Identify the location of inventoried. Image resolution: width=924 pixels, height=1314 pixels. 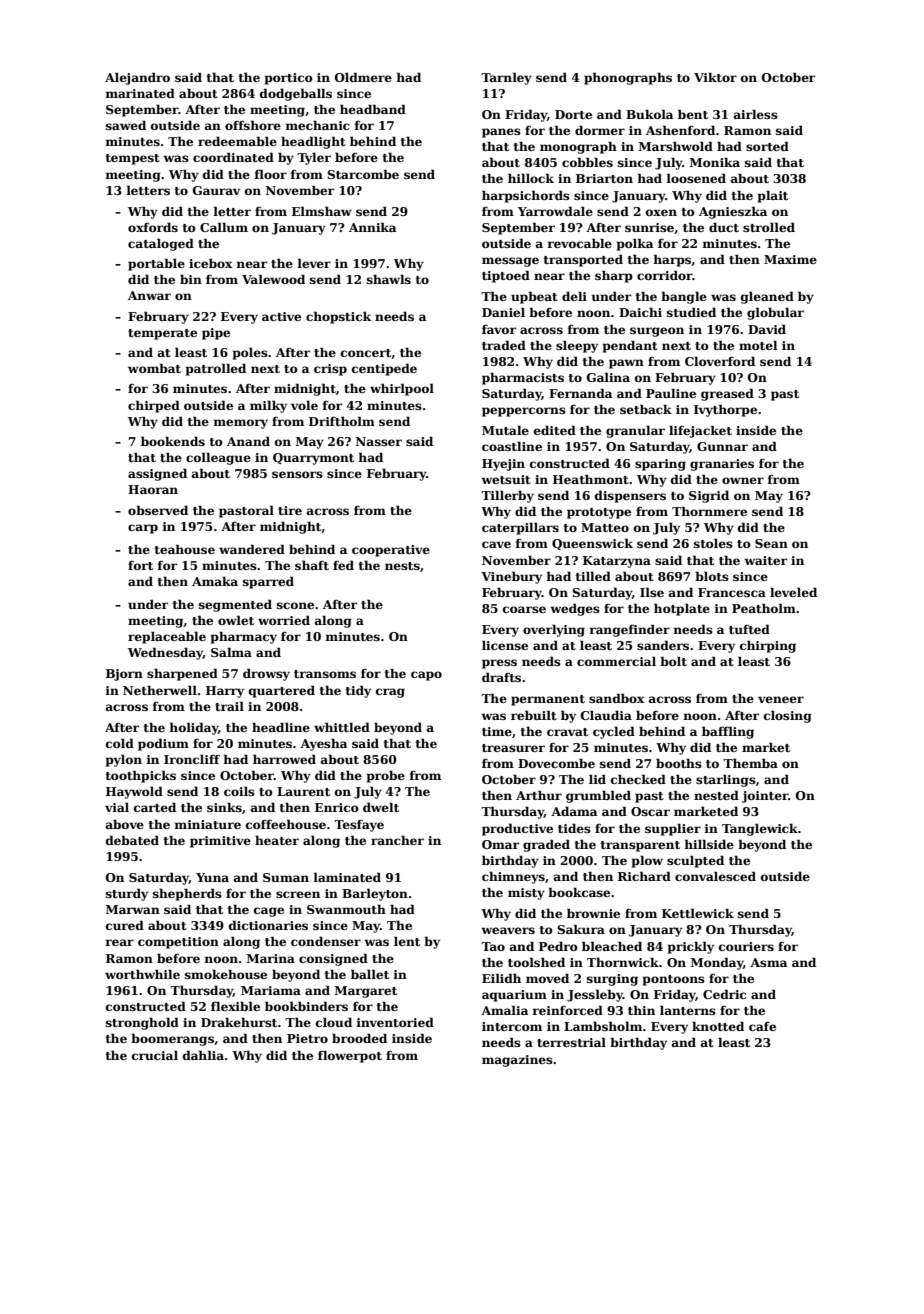
(395, 1022).
